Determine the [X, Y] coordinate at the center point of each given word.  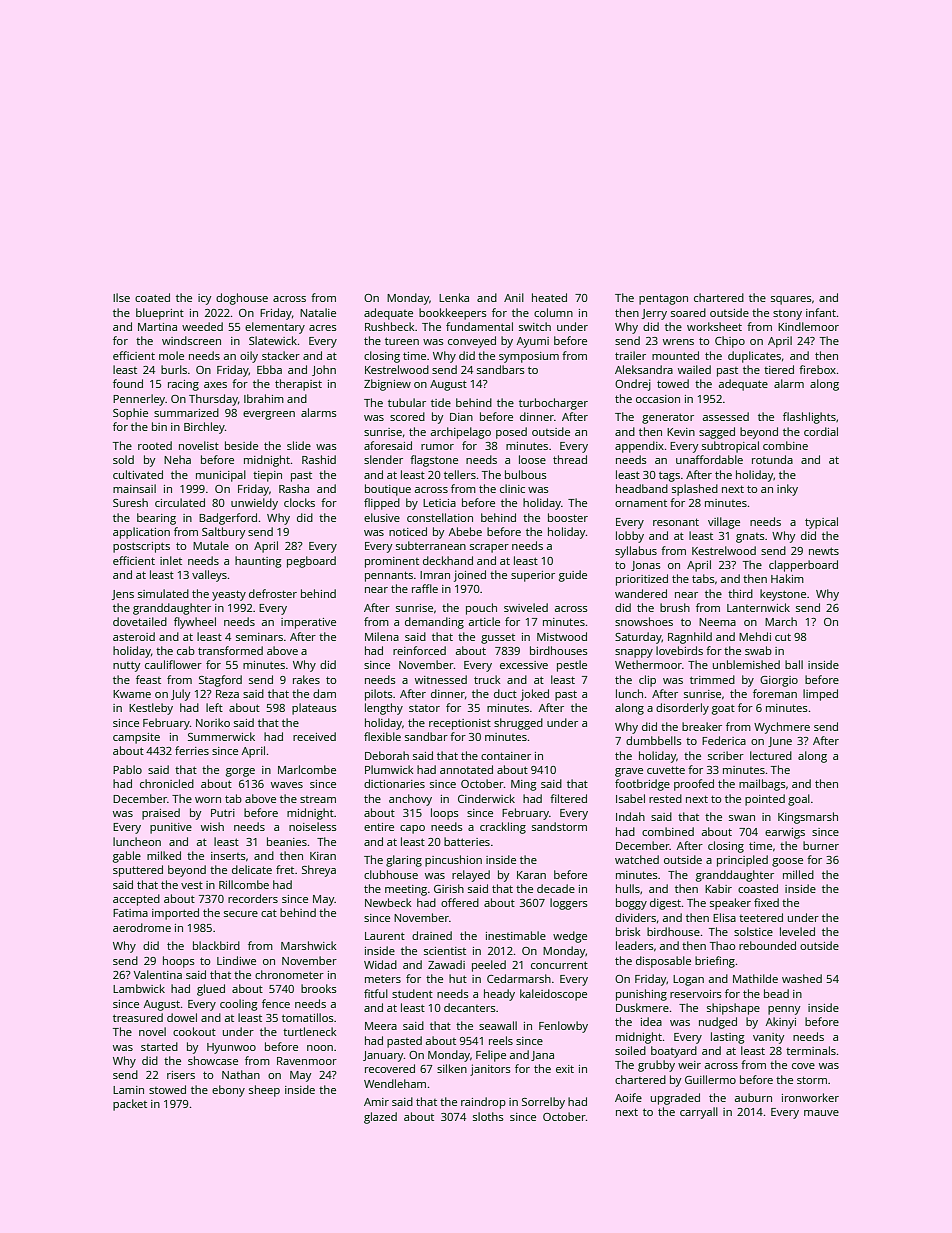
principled [742, 861]
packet [130, 1105]
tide [441, 402]
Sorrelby [543, 1103]
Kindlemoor [808, 326]
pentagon [663, 299]
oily [249, 357]
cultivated [138, 474]
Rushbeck [390, 326]
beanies [287, 841]
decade [556, 888]
